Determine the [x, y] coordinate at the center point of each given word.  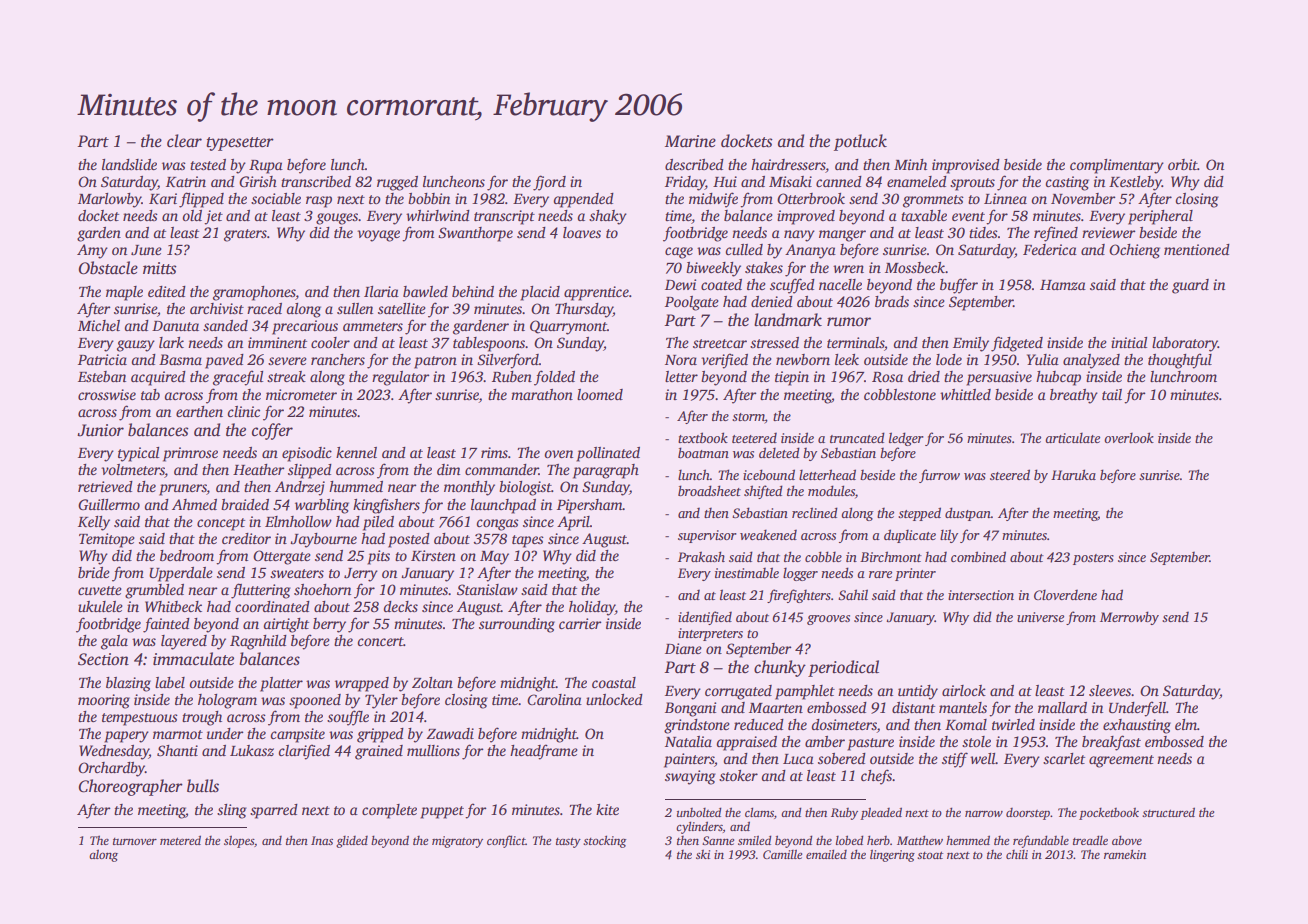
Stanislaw [487, 589]
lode [949, 359]
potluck [860, 142]
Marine [690, 141]
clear [184, 140]
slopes [239, 841]
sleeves [1110, 690]
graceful [238, 378]
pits [378, 557]
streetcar [720, 343]
